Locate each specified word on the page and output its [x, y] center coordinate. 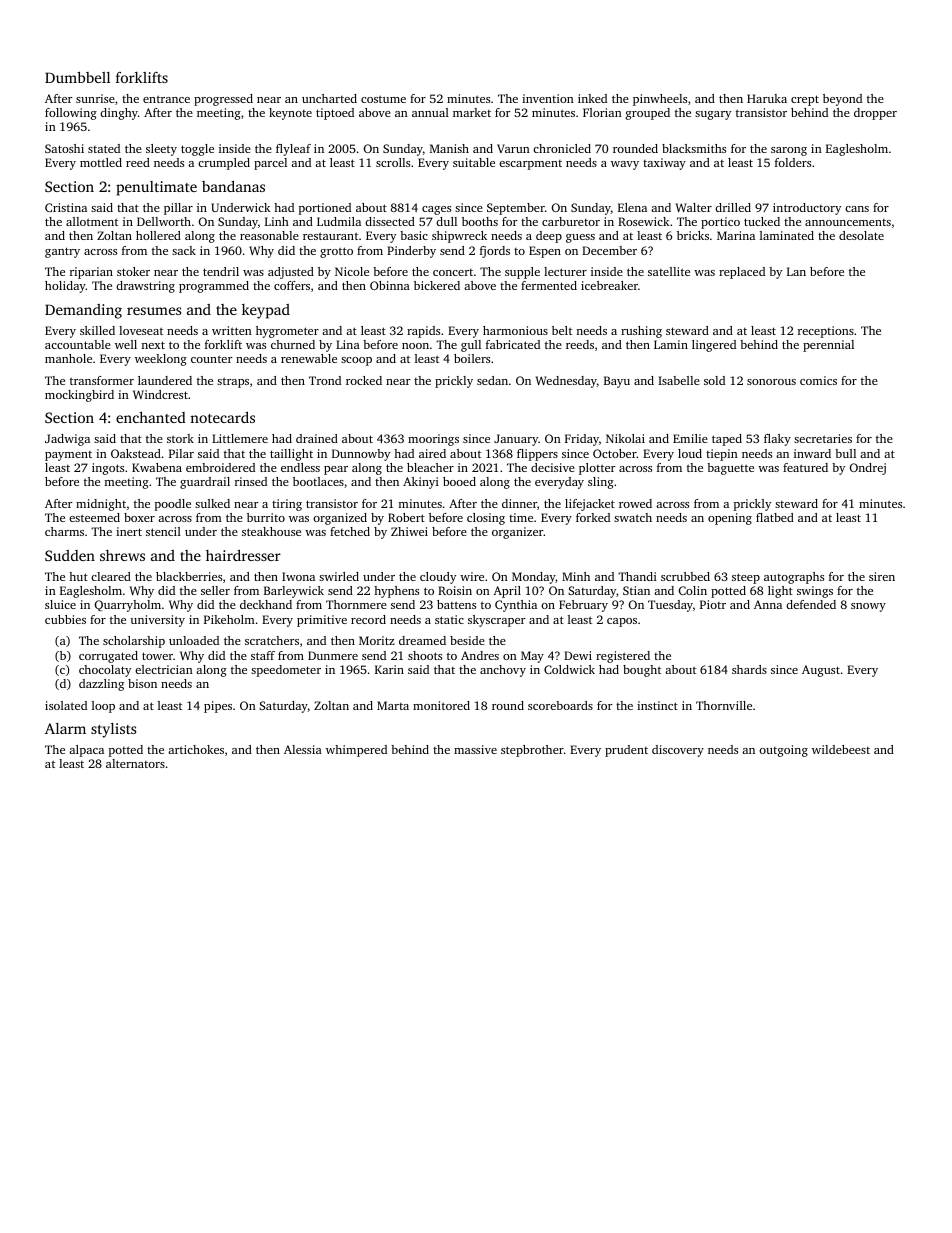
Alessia [303, 749]
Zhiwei [409, 531]
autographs [794, 578]
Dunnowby [361, 455]
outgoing [783, 751]
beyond [842, 100]
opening [730, 519]
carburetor [571, 221]
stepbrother [532, 751]
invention [548, 98]
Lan [796, 271]
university [157, 621]
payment [68, 456]
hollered [158, 235]
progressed [223, 100]
